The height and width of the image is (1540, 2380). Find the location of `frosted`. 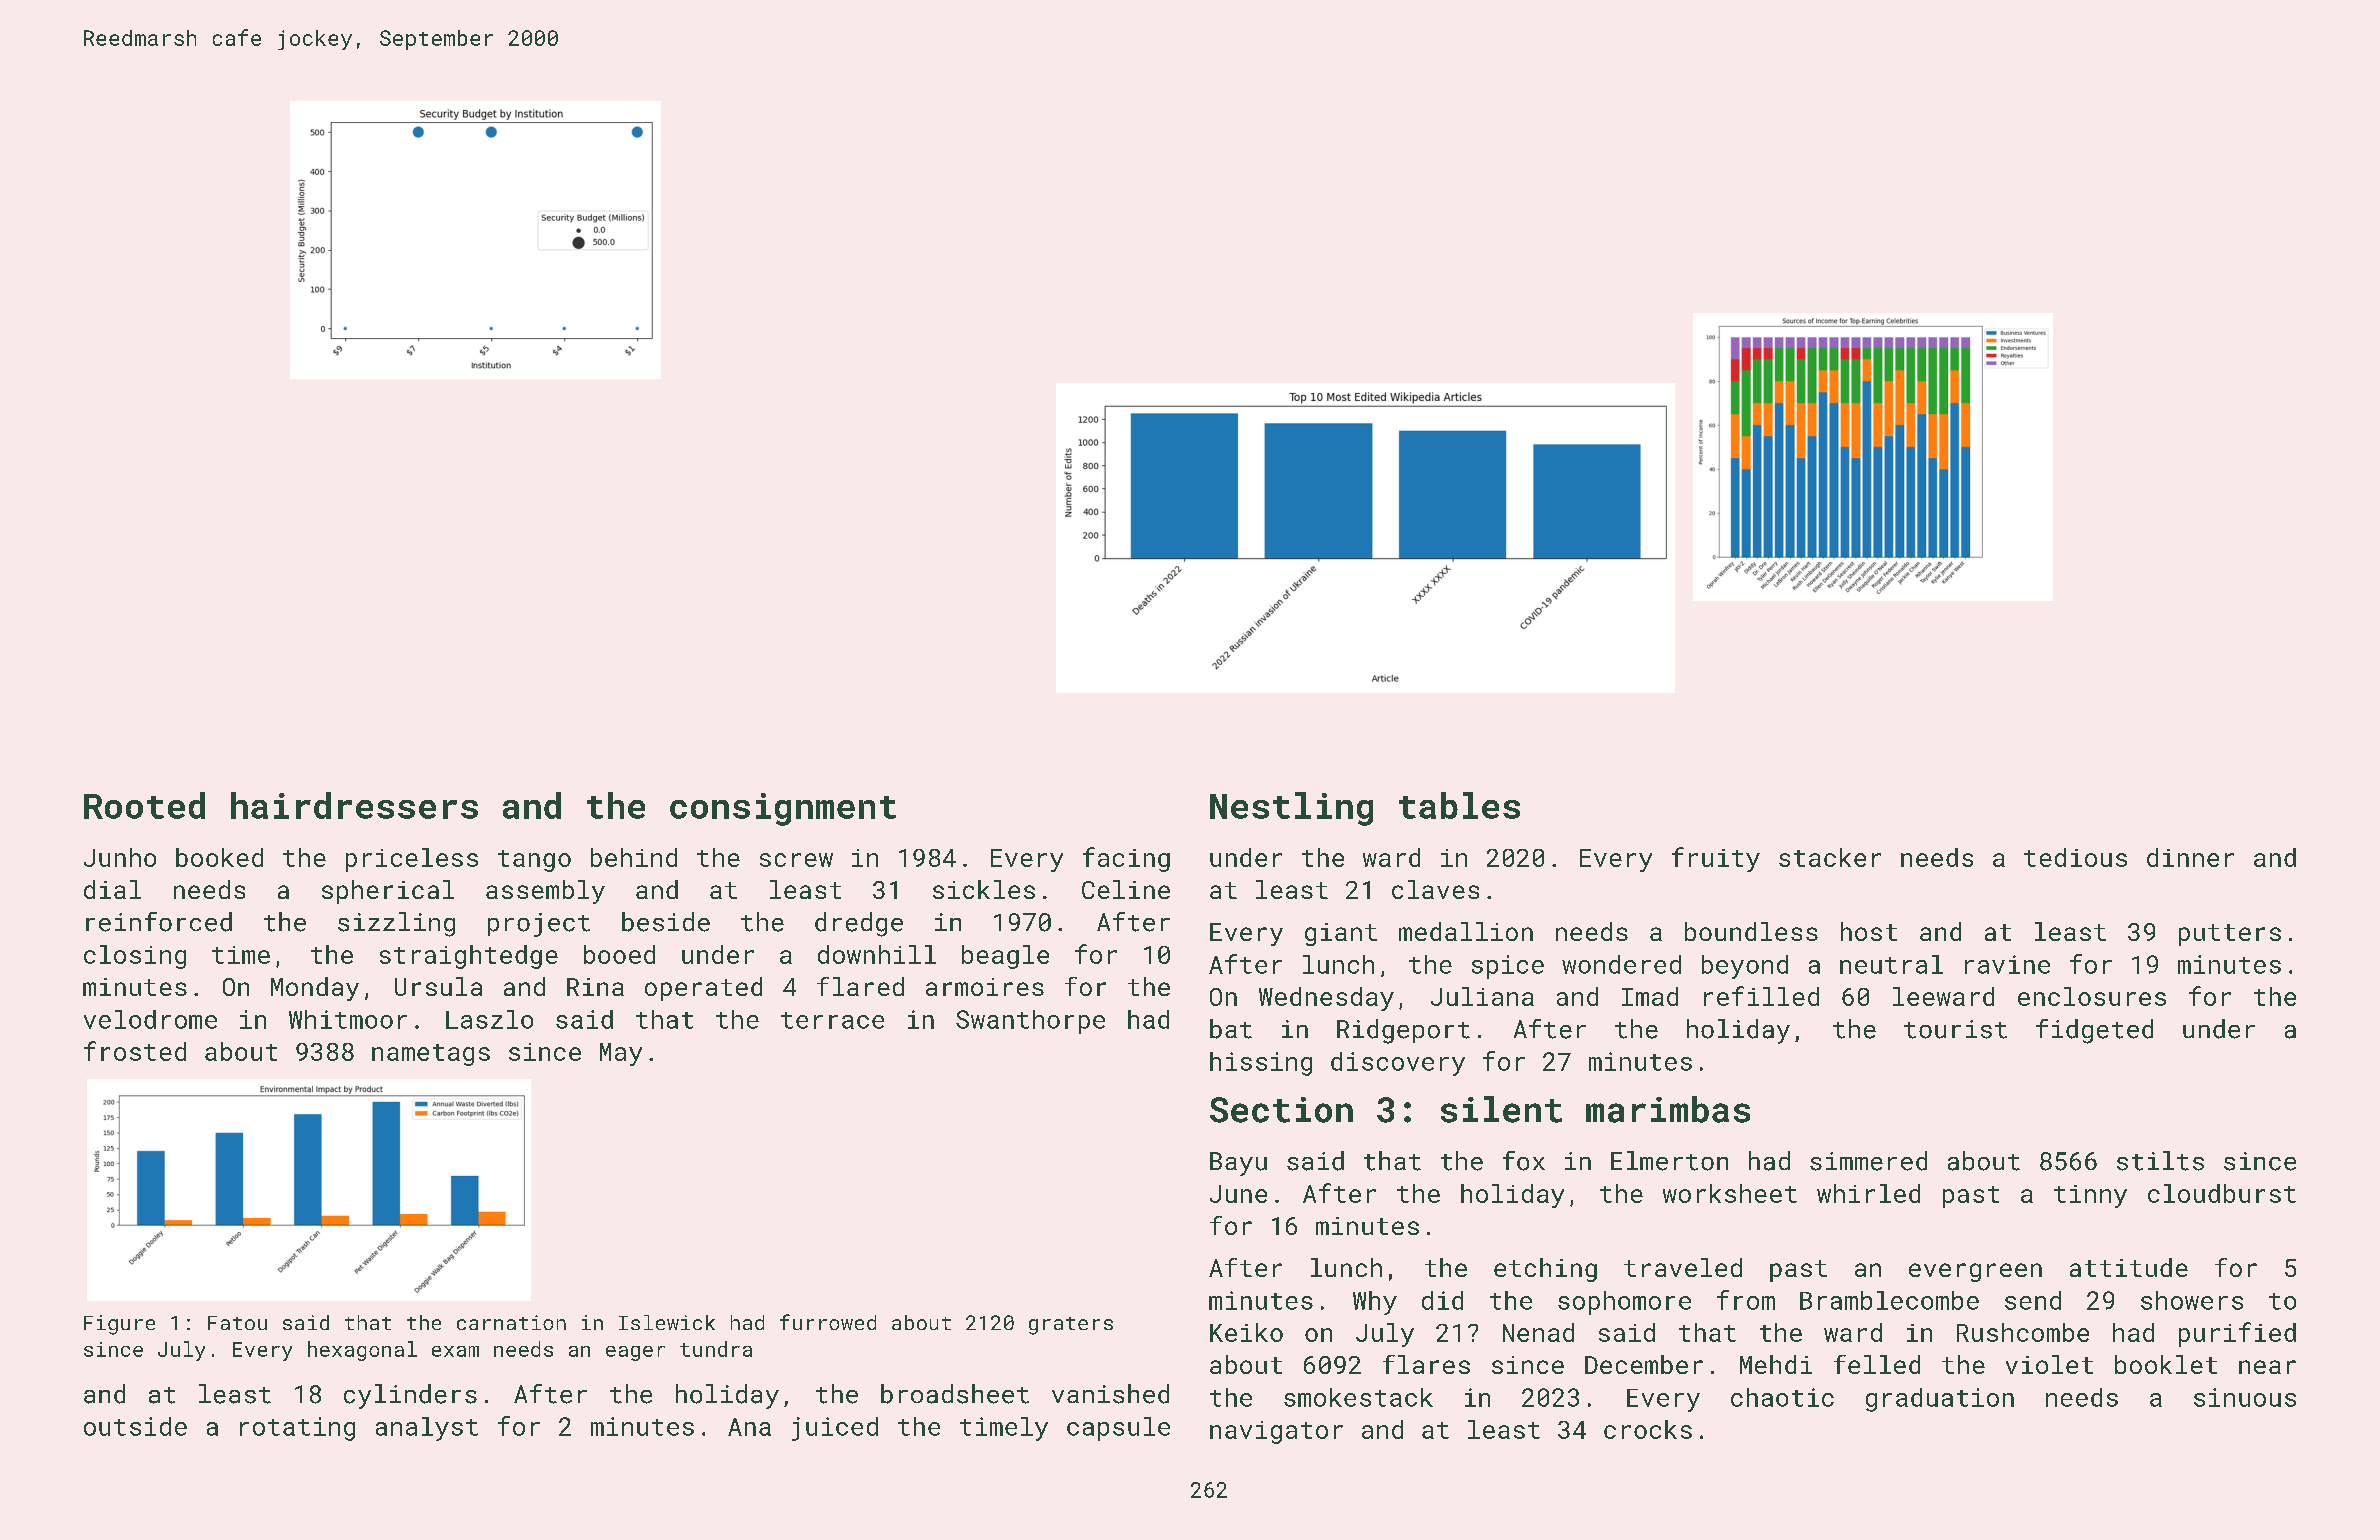

frosted is located at coordinates (135, 1051).
